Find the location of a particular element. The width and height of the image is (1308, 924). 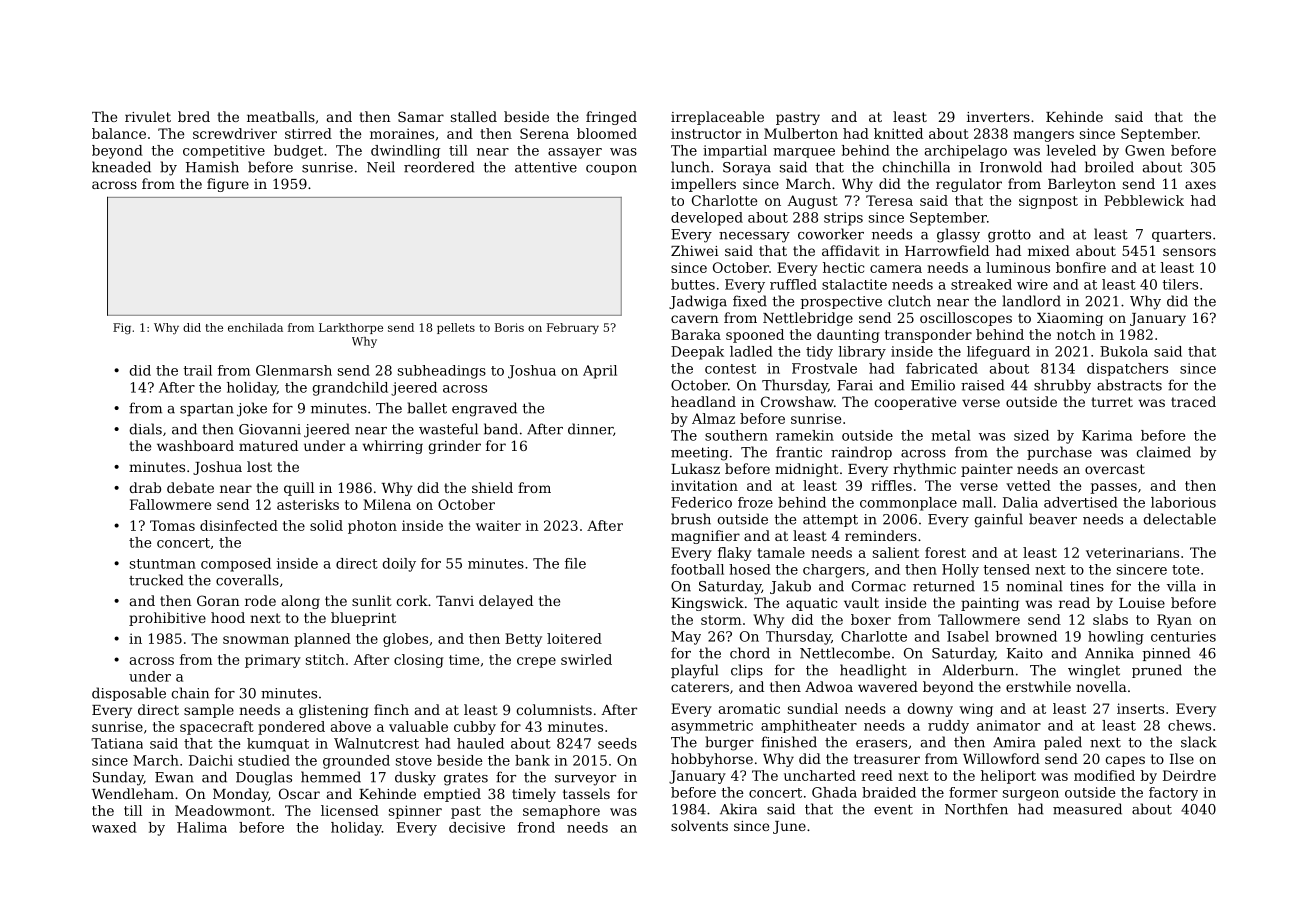

Glenmarsh is located at coordinates (294, 370).
